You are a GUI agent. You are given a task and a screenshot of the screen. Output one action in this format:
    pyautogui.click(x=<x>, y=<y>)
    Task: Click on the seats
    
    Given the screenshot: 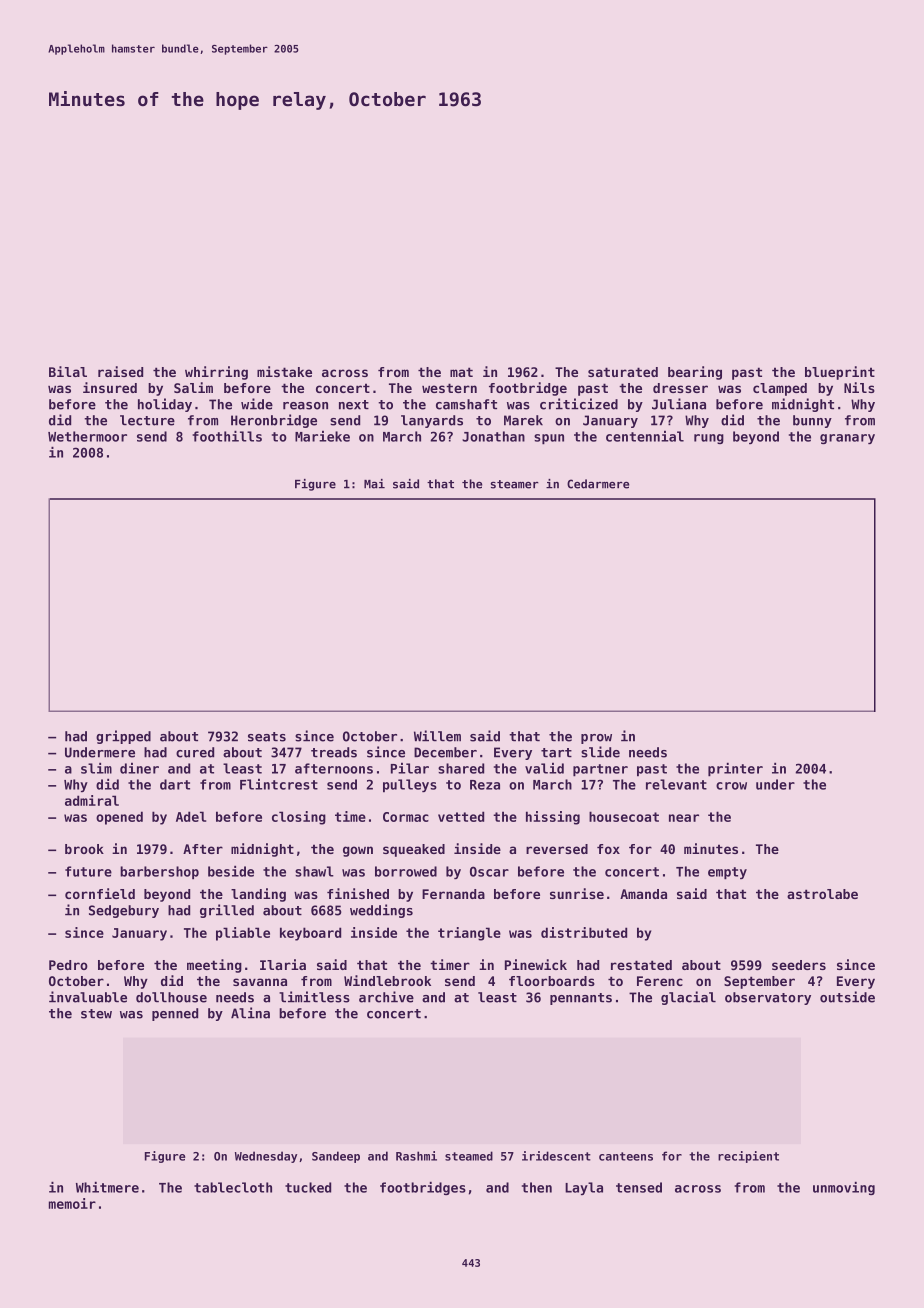 What is the action you would take?
    pyautogui.click(x=267, y=737)
